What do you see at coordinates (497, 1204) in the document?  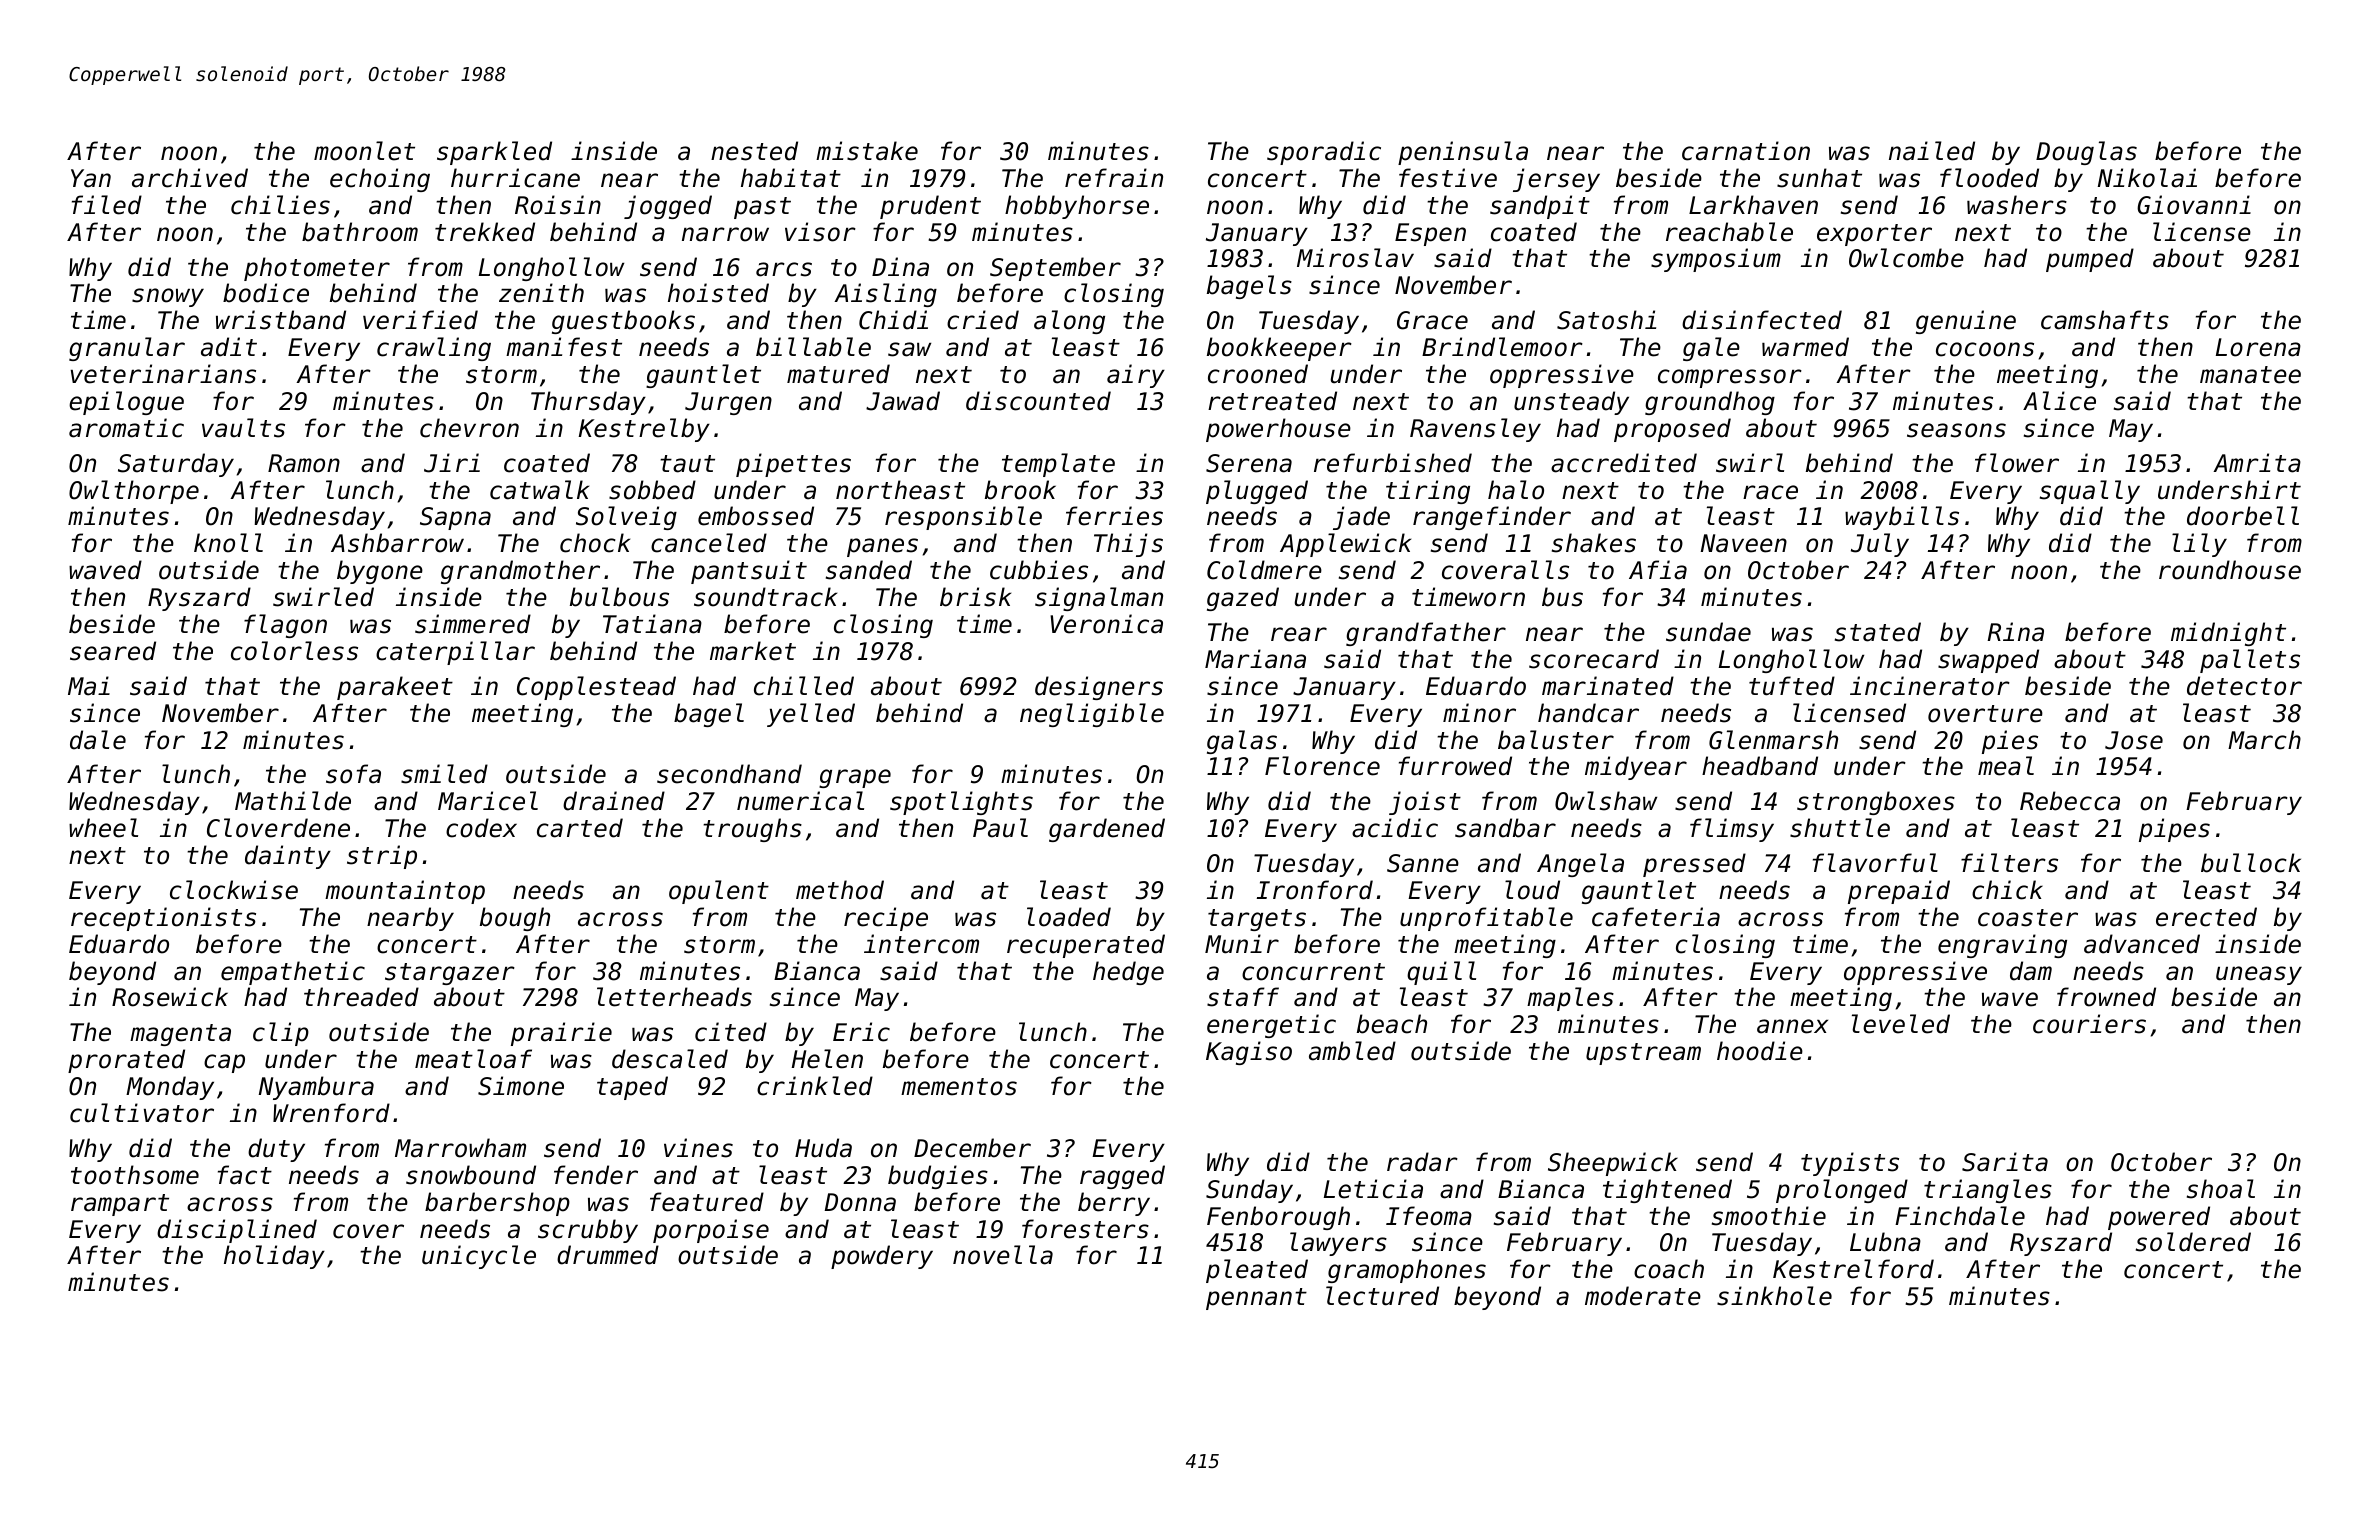 I see `barbershop` at bounding box center [497, 1204].
